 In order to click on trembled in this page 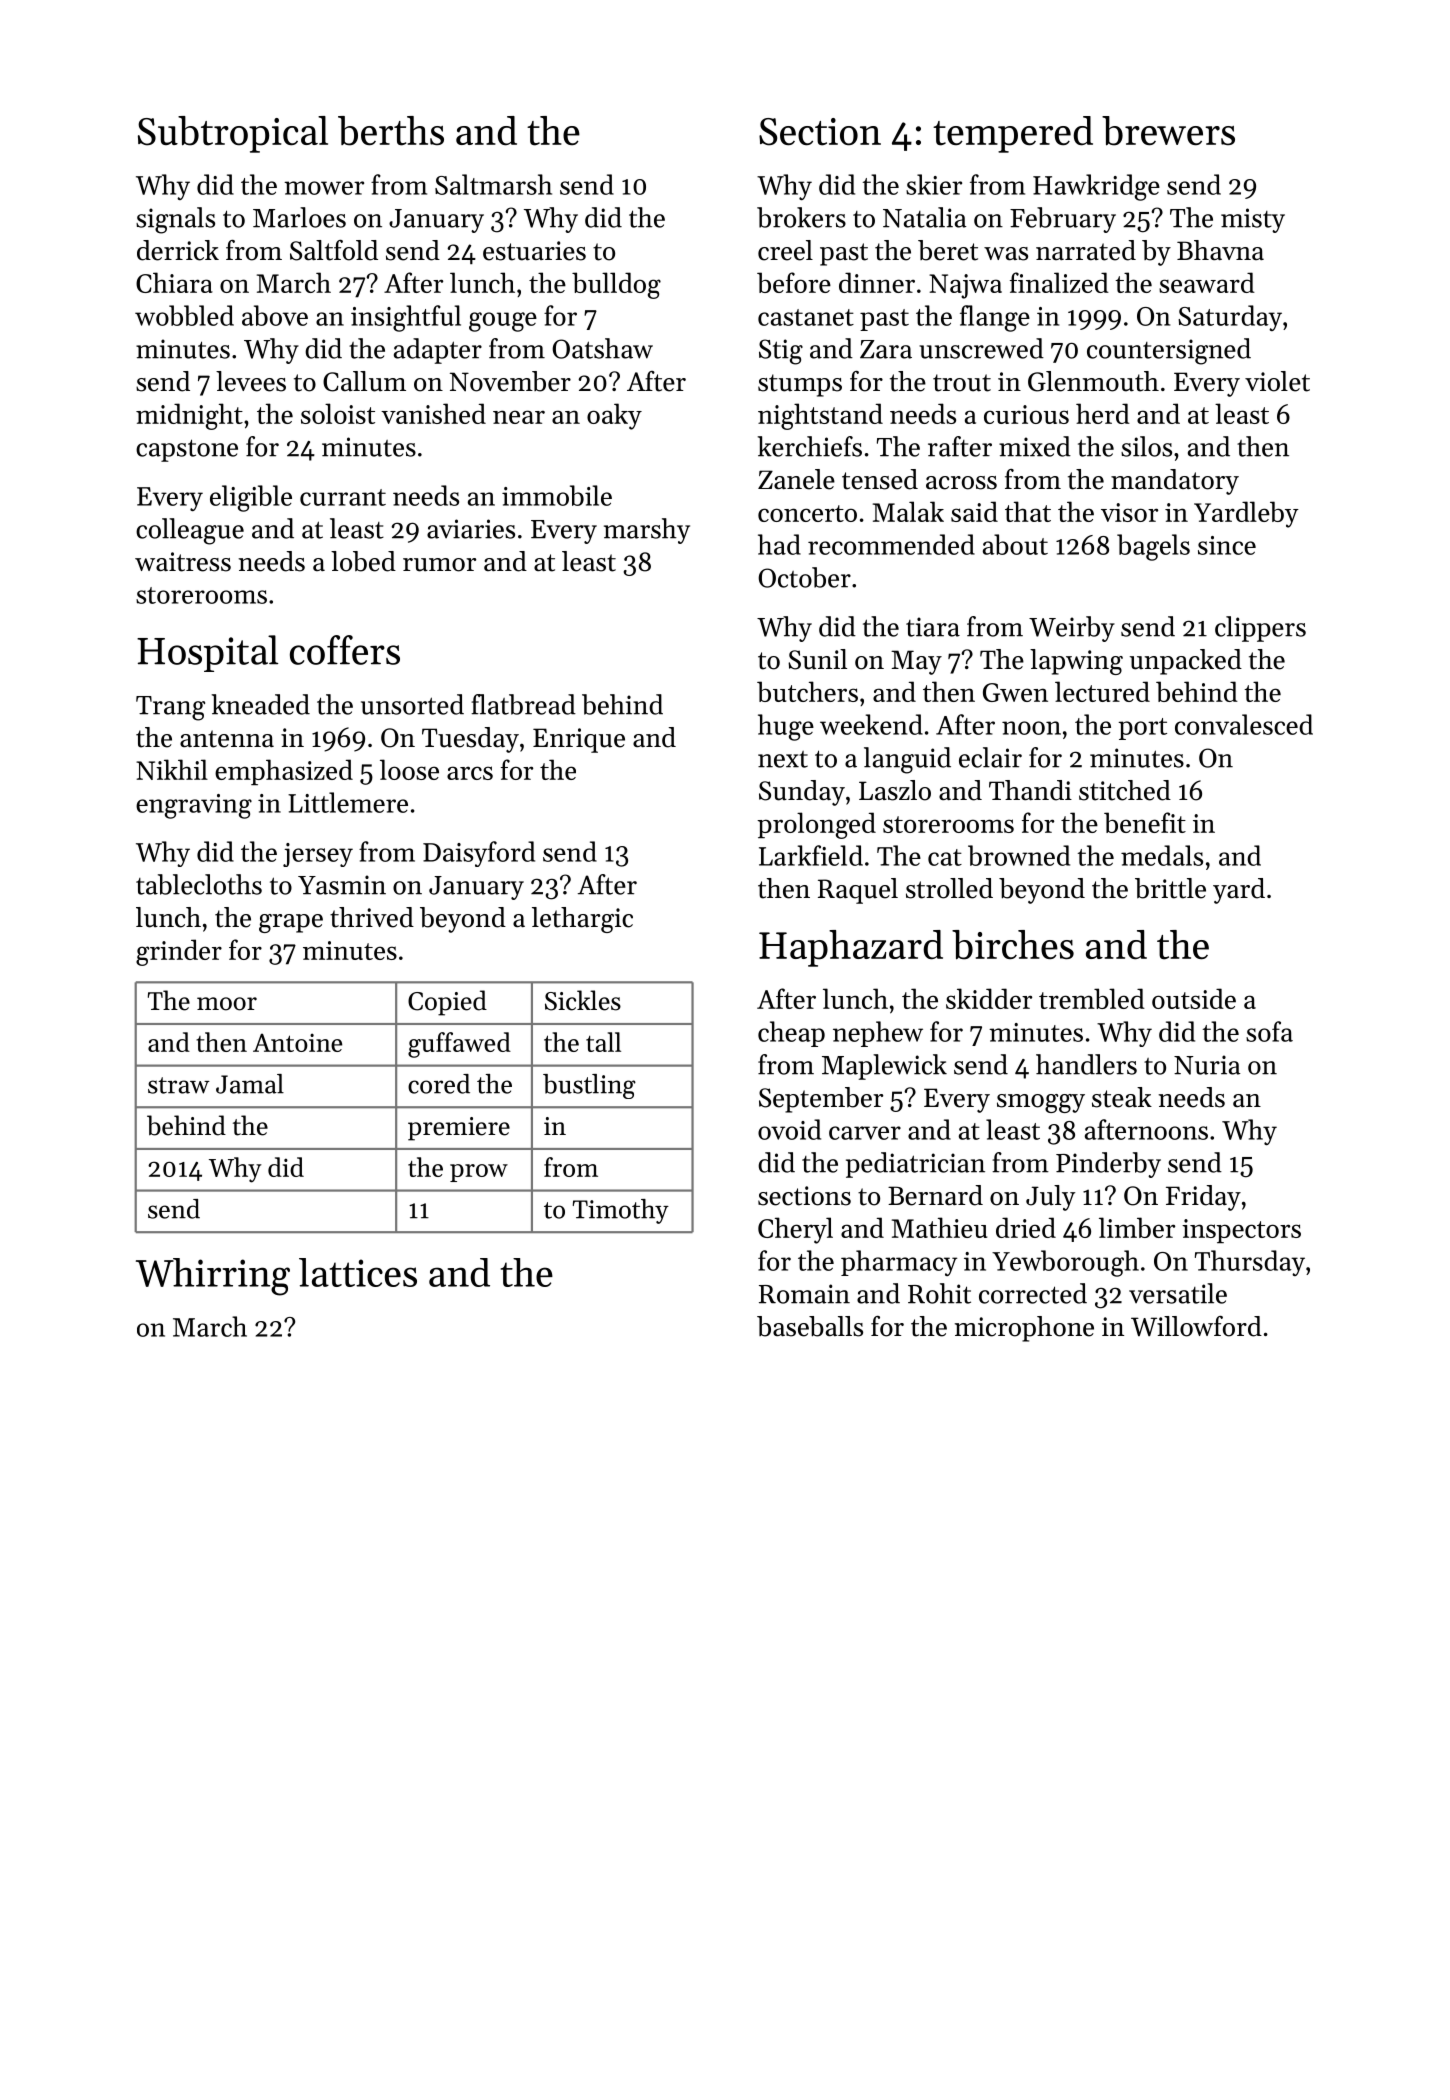, I will do `click(1092, 998)`.
